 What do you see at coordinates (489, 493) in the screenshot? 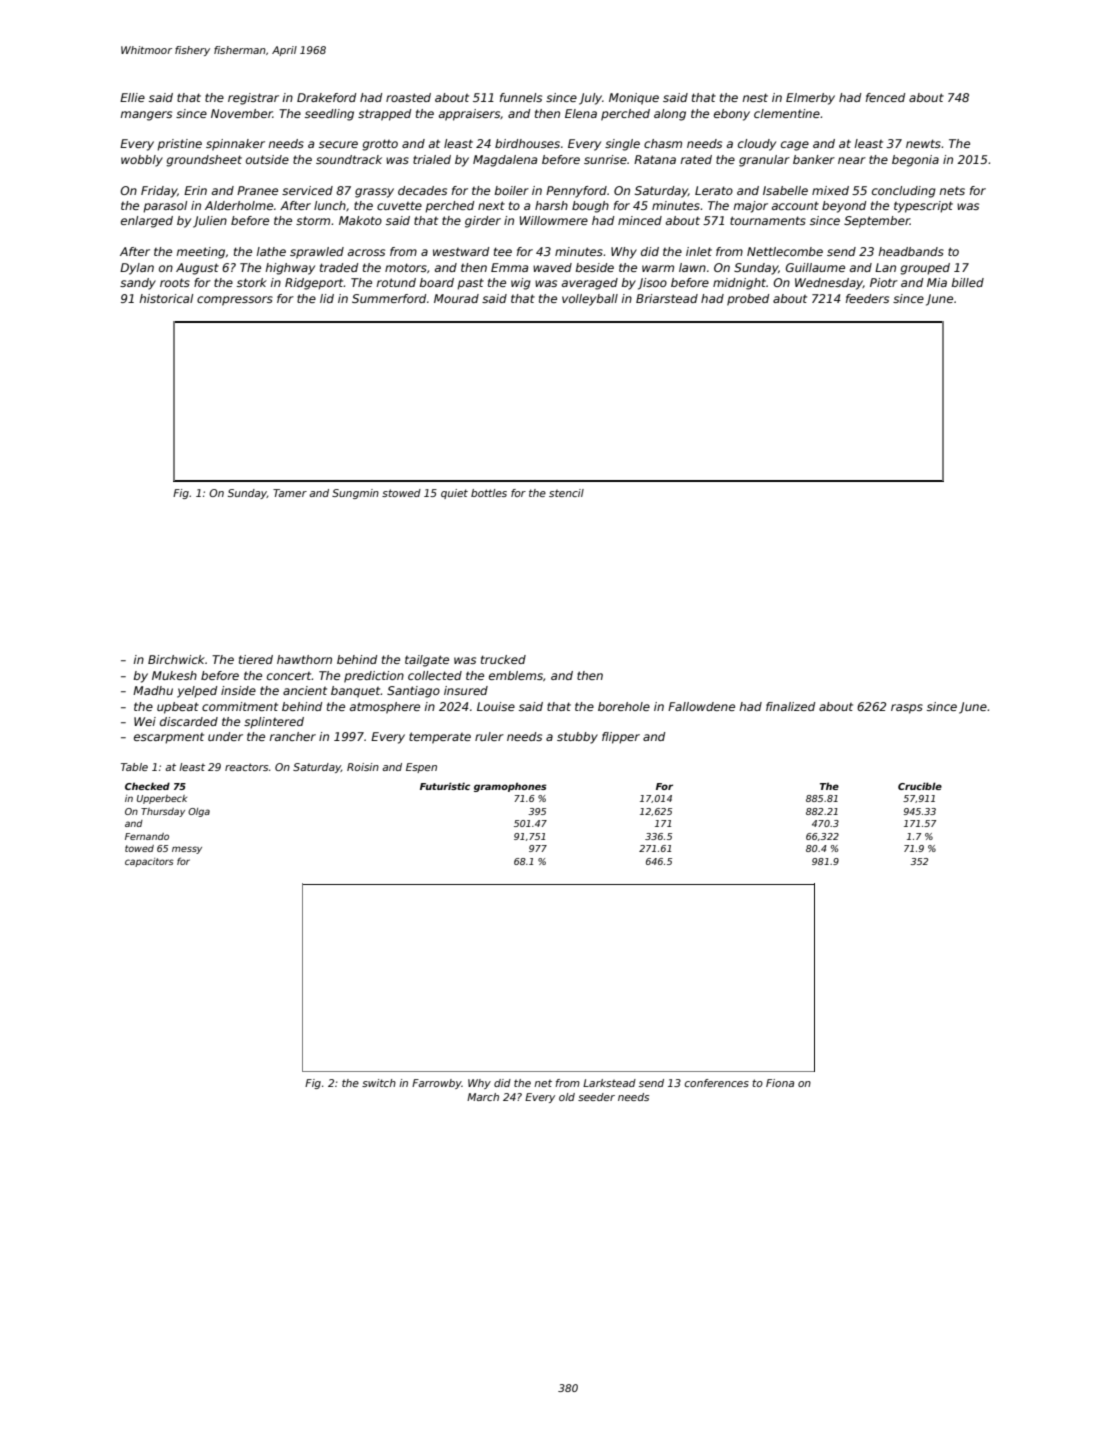
I see `bottles` at bounding box center [489, 493].
